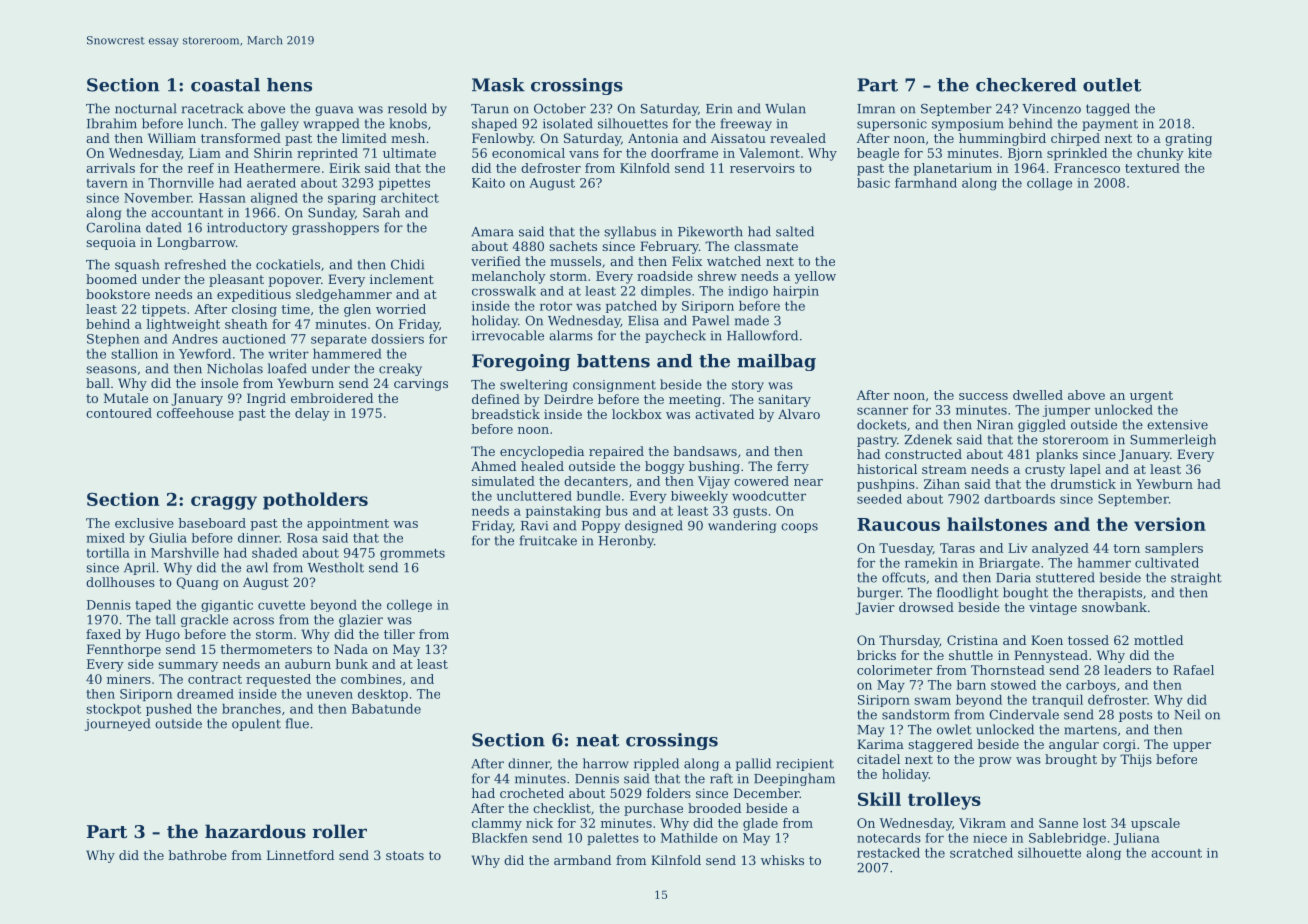 This screenshot has height=924, width=1308. What do you see at coordinates (340, 831) in the screenshot?
I see `roller` at bounding box center [340, 831].
